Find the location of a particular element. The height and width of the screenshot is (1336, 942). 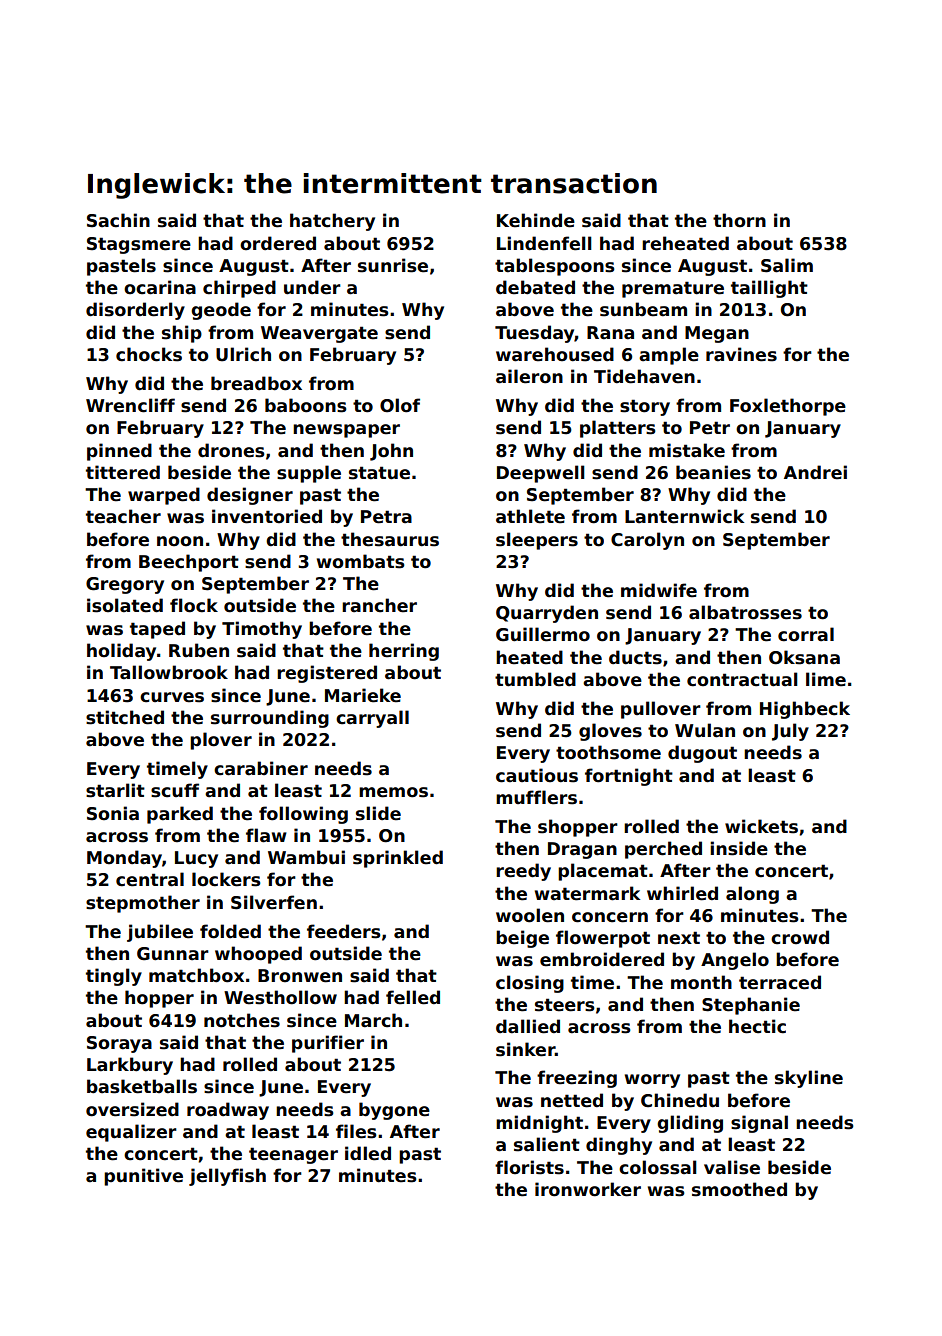

Westhollow is located at coordinates (280, 997).
